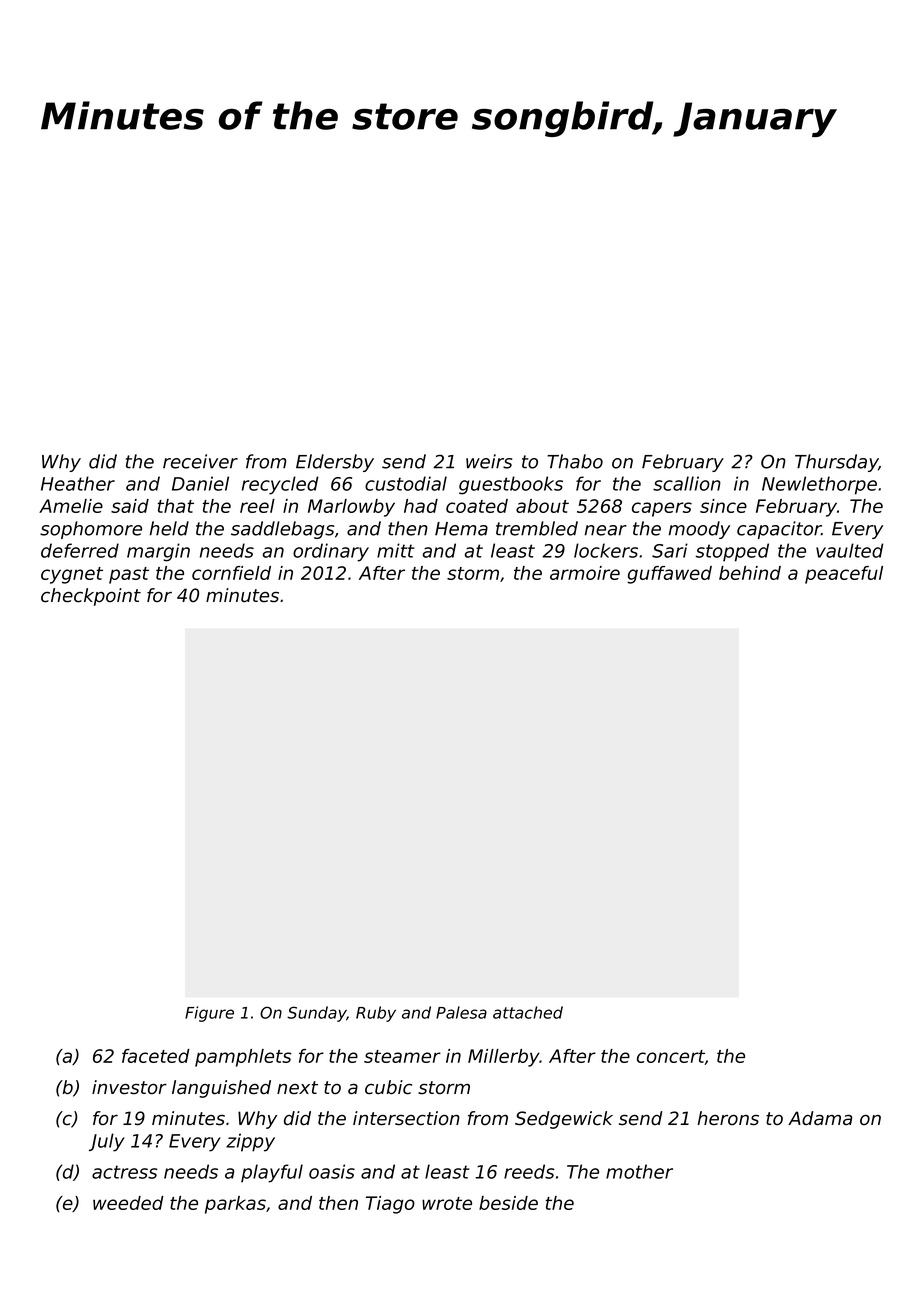 This screenshot has width=924, height=1308. Describe the element at coordinates (585, 573) in the screenshot. I see `armoire` at that location.
